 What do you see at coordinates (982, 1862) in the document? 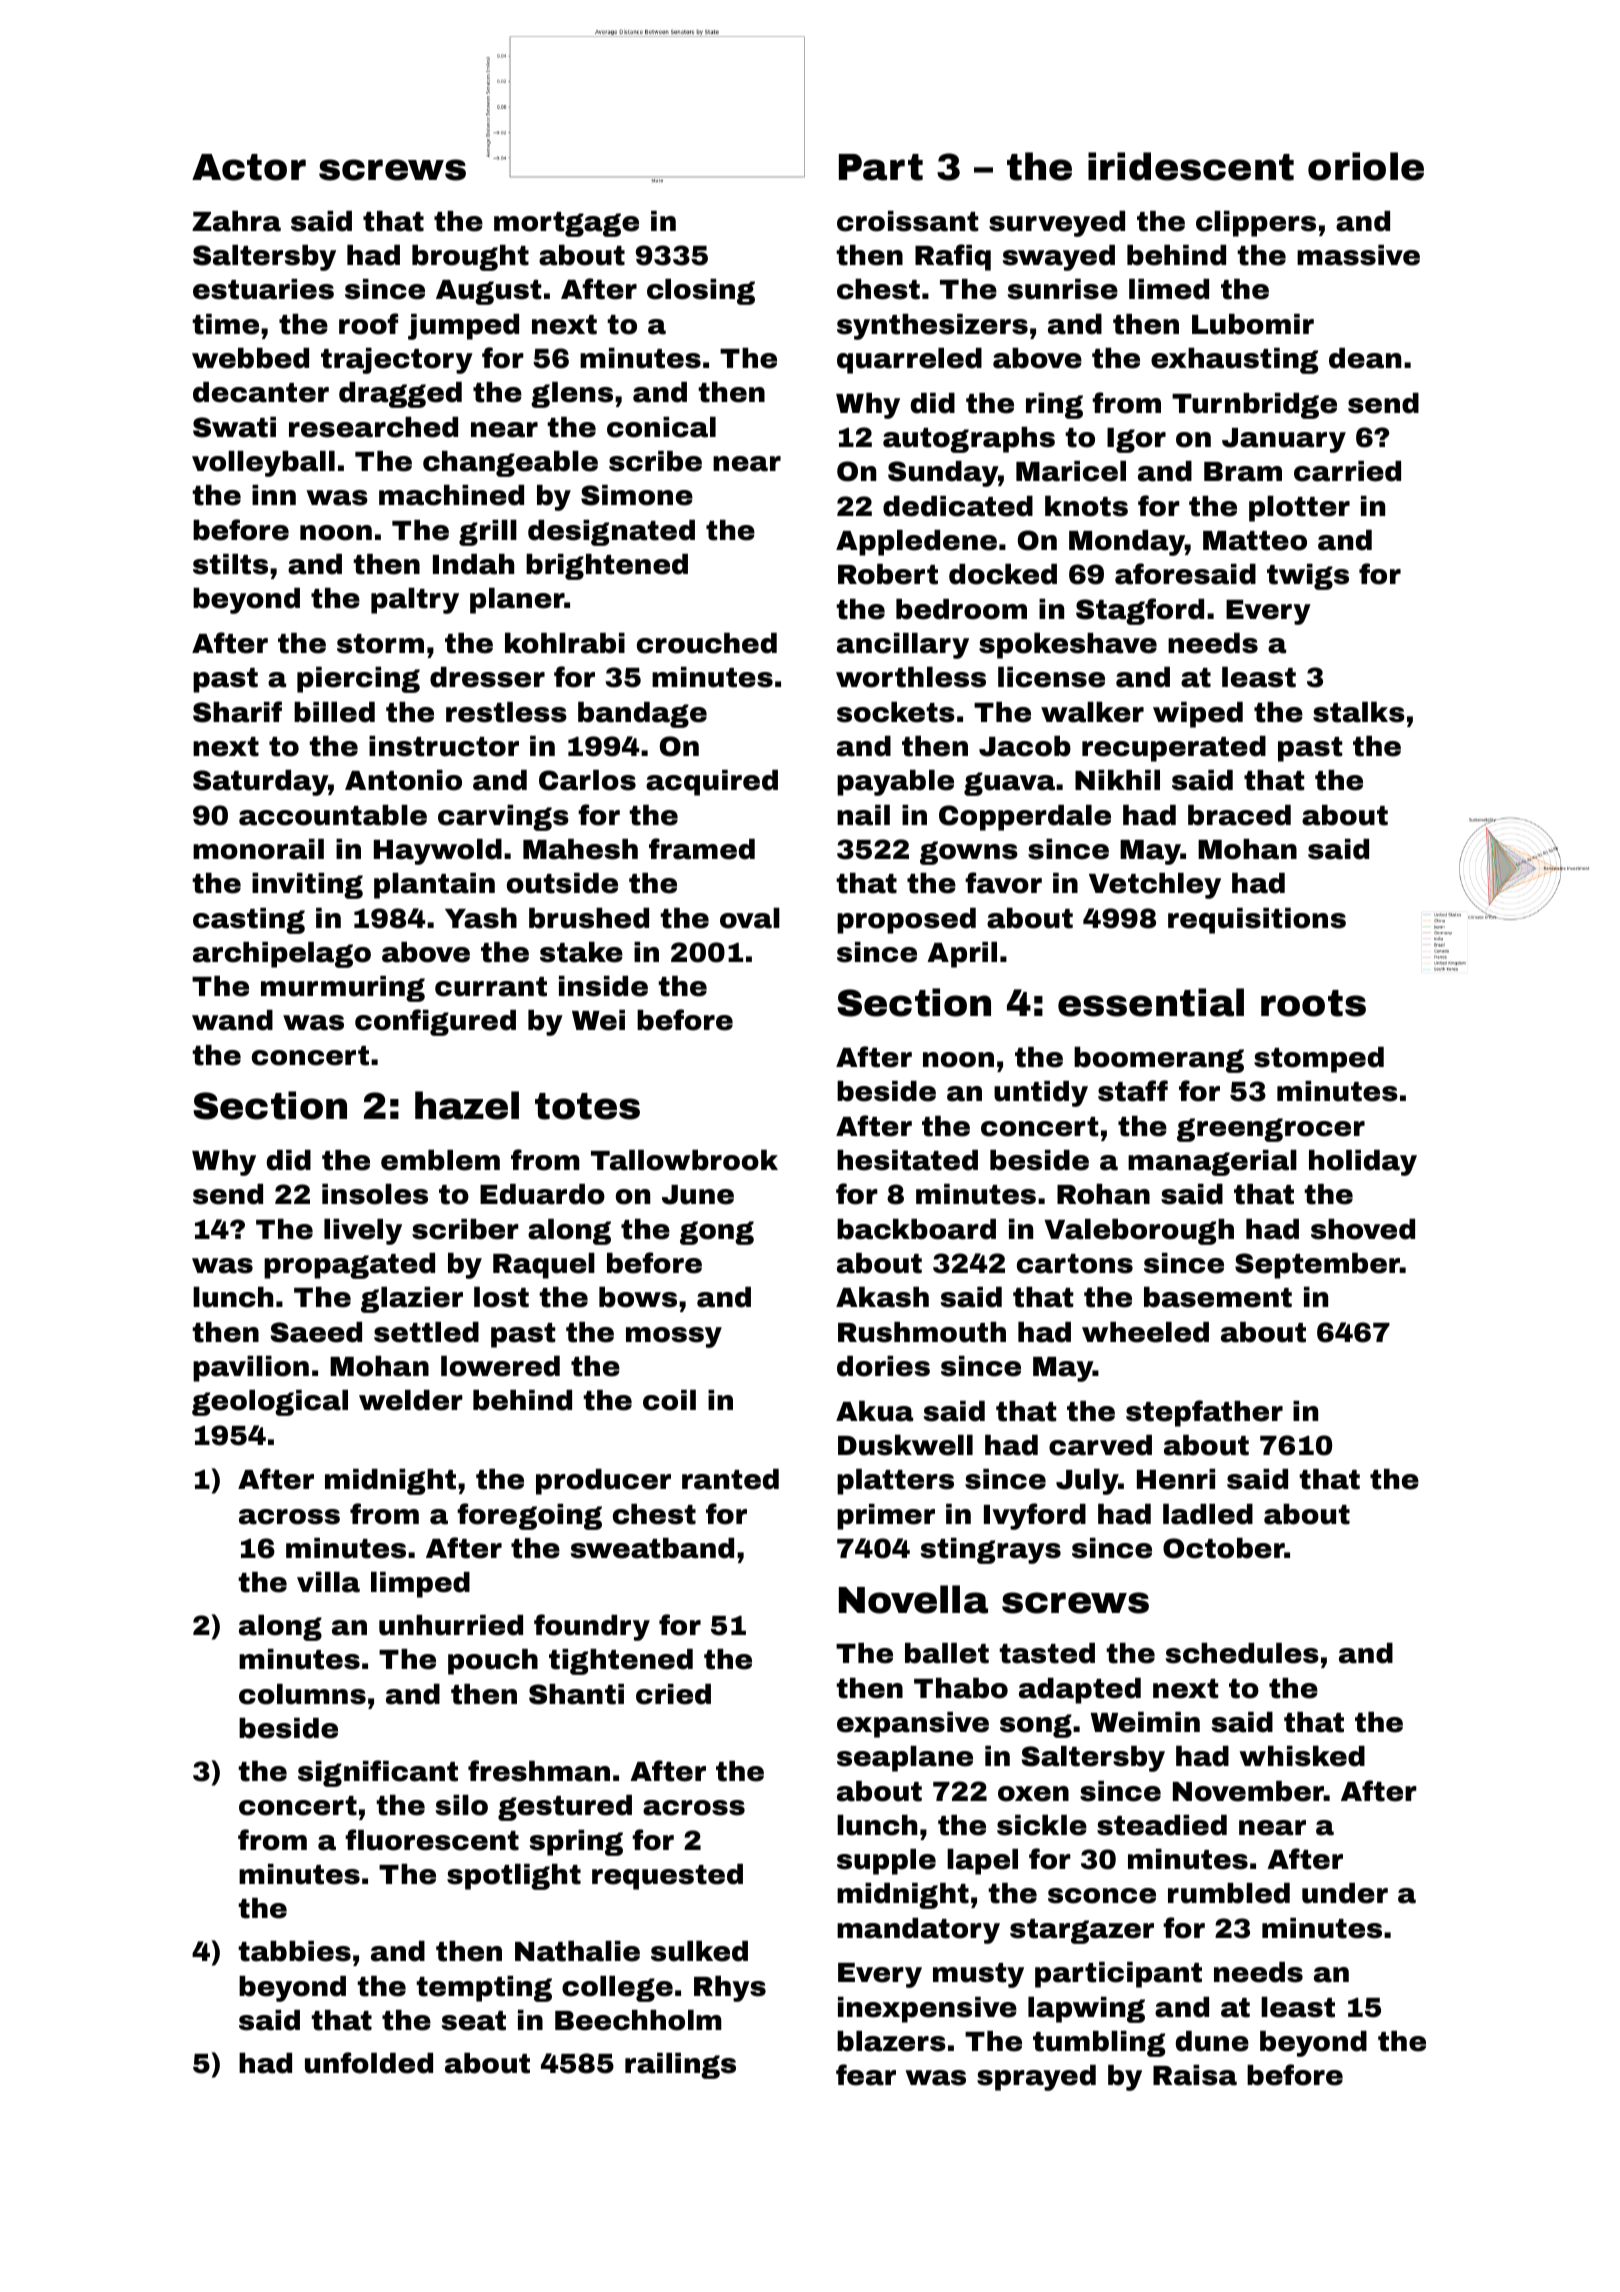
I see `lapel` at bounding box center [982, 1862].
